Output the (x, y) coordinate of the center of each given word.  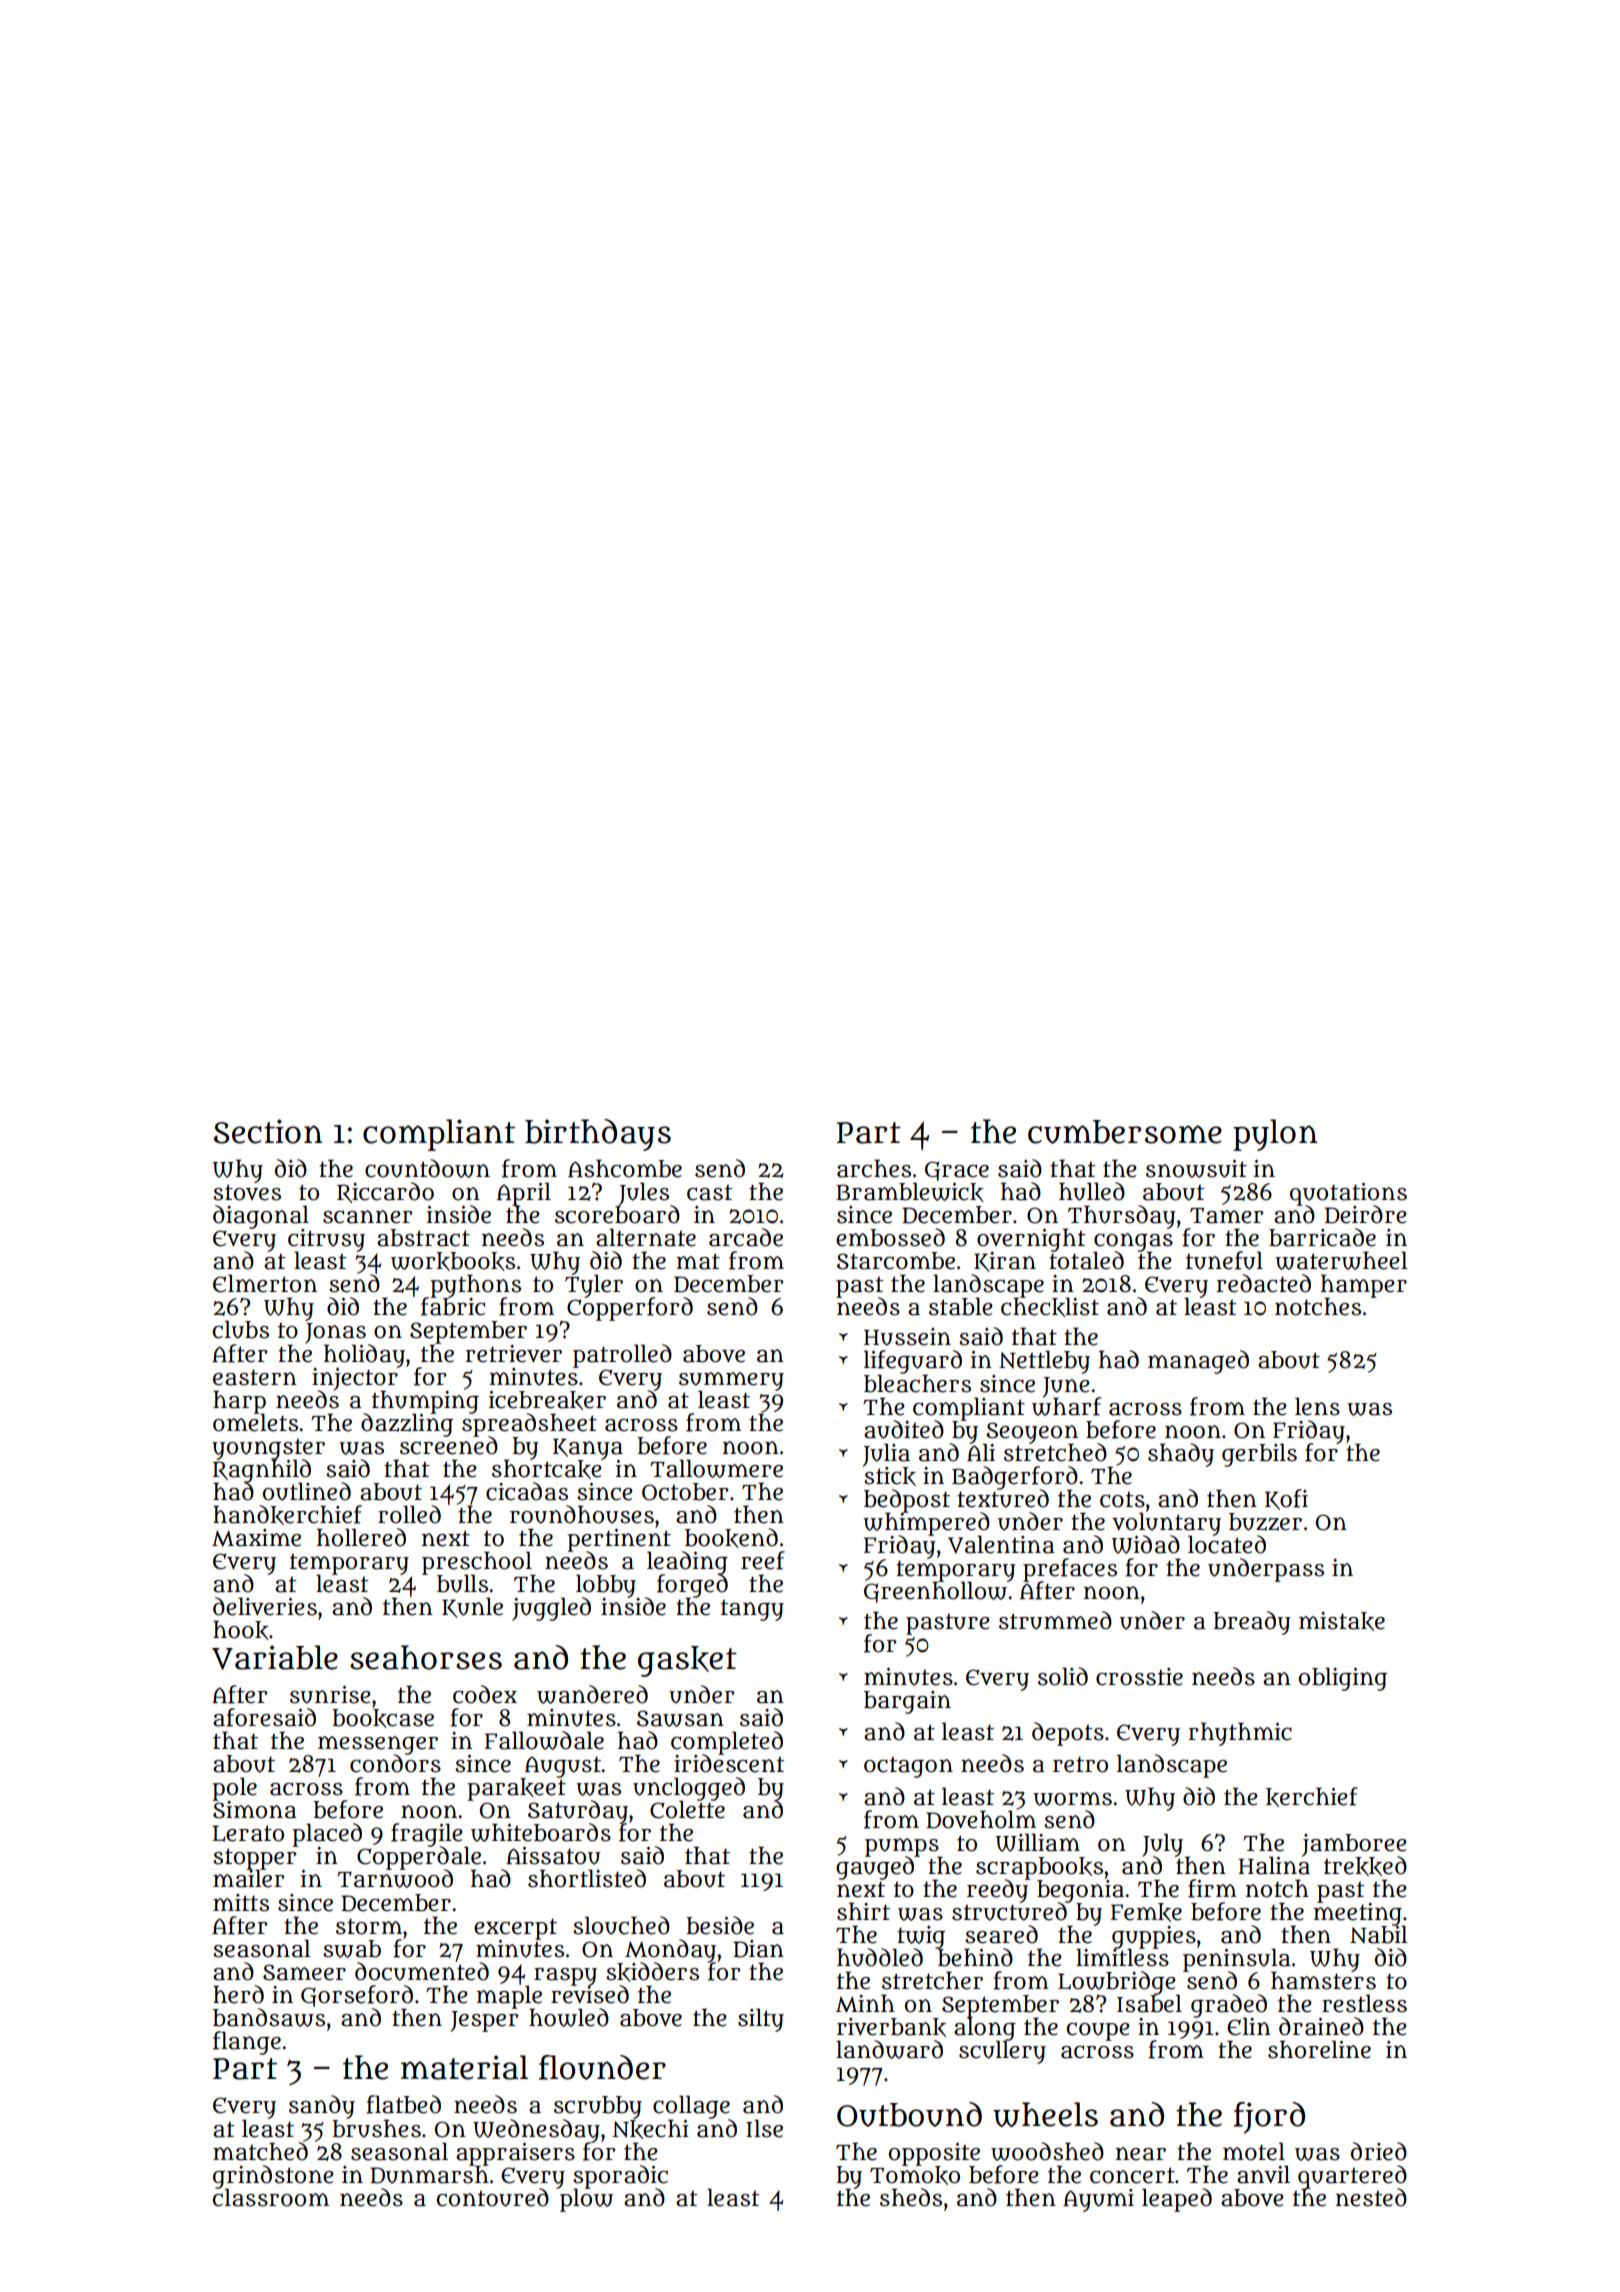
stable (961, 1306)
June (1066, 1387)
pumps (902, 1847)
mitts (241, 1903)
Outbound (909, 2114)
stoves (247, 1192)
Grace (957, 1171)
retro (1080, 1764)
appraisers (515, 2154)
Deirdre (1366, 1214)
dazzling (407, 1425)
